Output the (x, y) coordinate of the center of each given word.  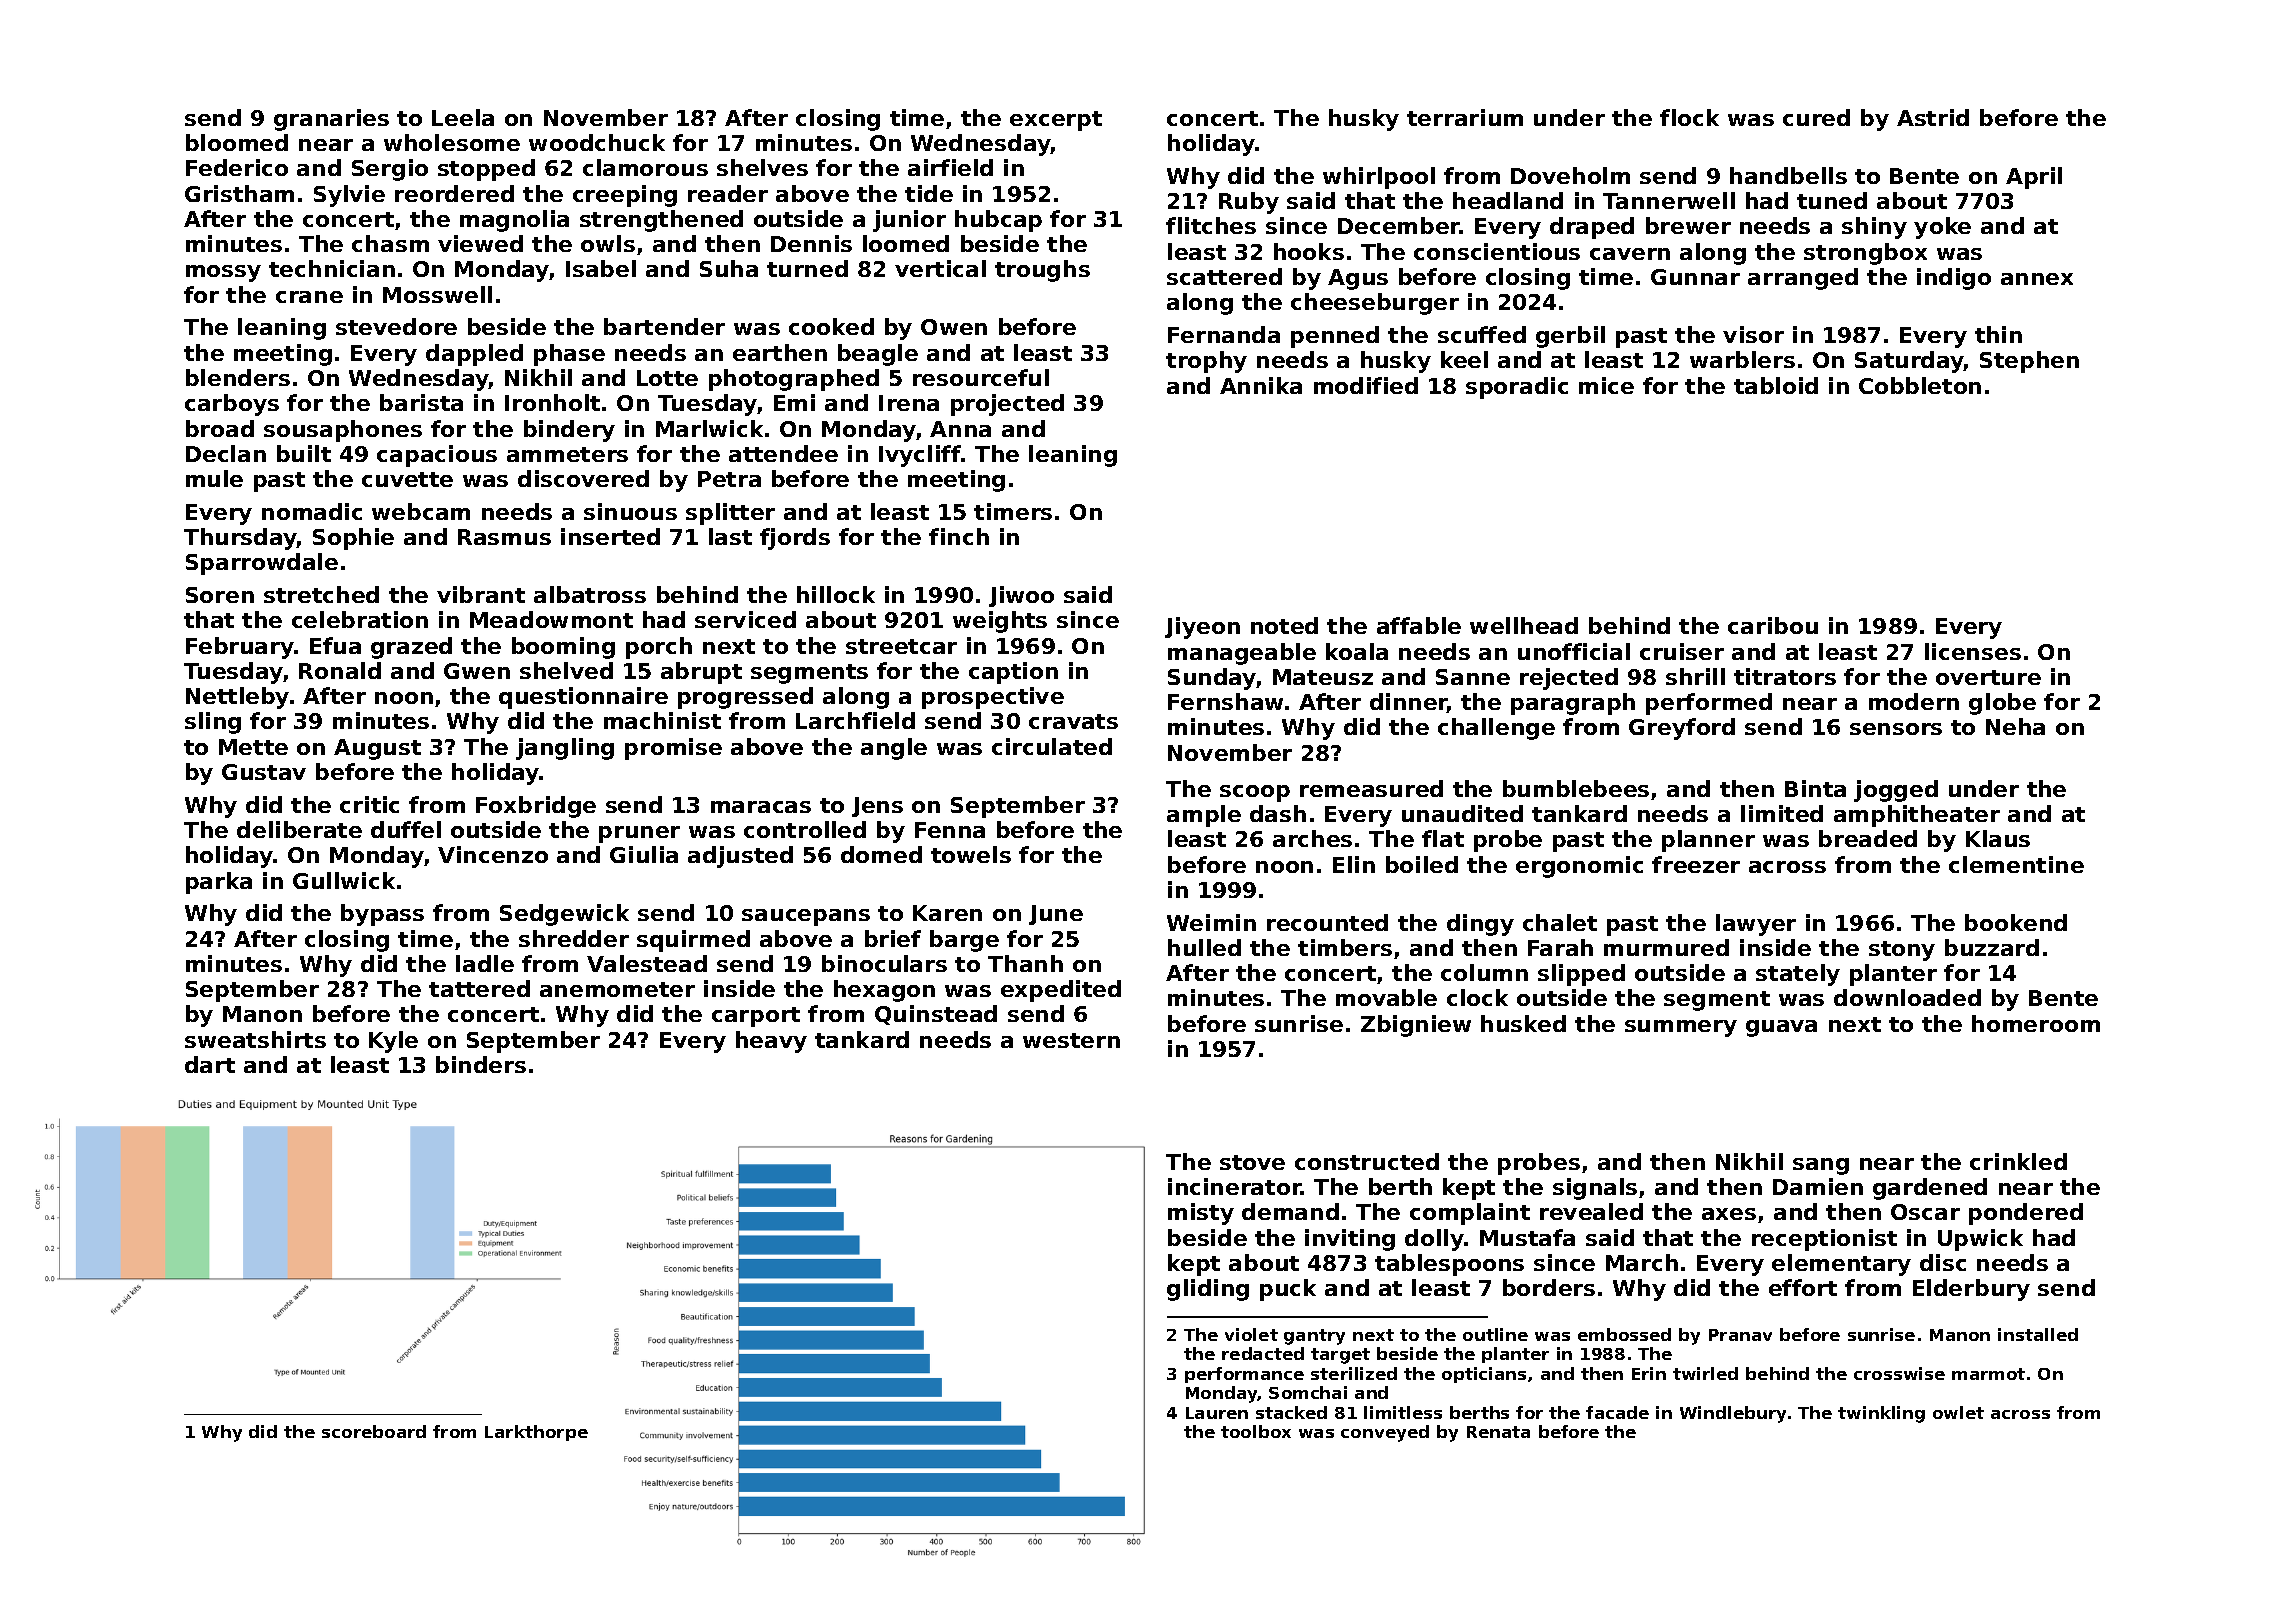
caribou (1773, 625)
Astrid (1933, 117)
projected (1007, 405)
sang (1821, 1166)
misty (1201, 1214)
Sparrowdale (262, 564)
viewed (480, 243)
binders (481, 1064)
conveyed (1385, 1433)
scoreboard (374, 1431)
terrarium (1465, 117)
